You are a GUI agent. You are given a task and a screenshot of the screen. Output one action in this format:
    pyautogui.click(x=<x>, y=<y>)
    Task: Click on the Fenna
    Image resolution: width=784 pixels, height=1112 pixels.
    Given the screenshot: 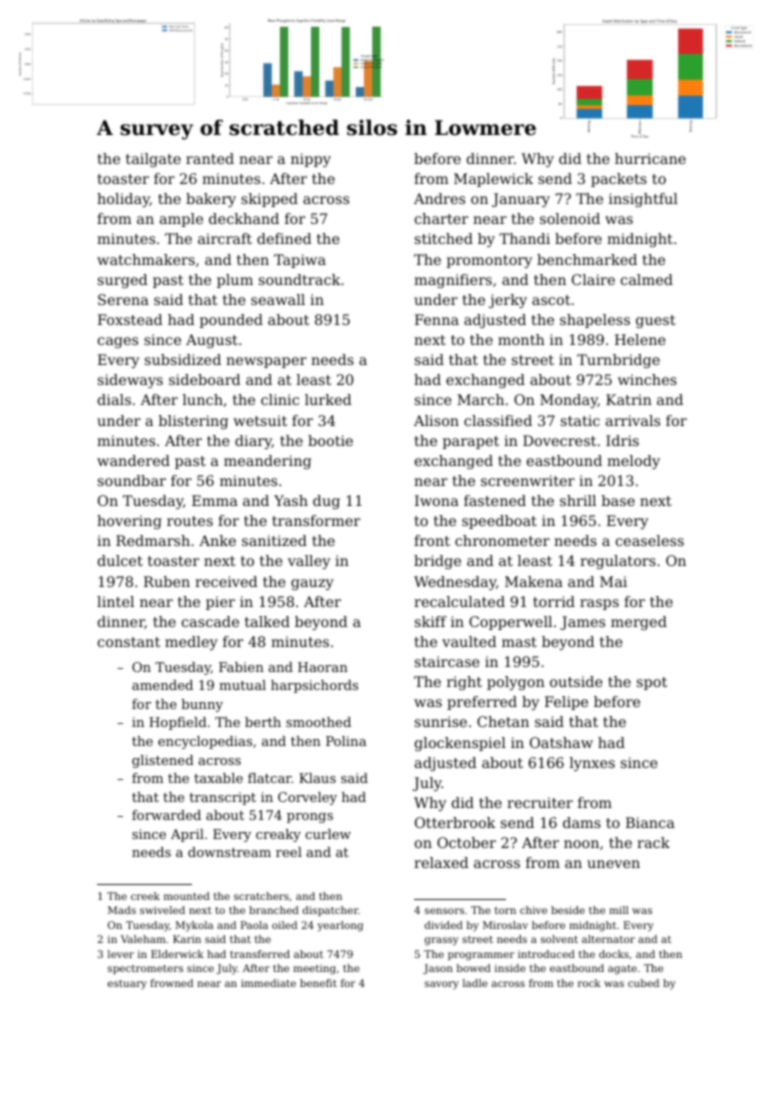 What is the action you would take?
    pyautogui.click(x=437, y=319)
